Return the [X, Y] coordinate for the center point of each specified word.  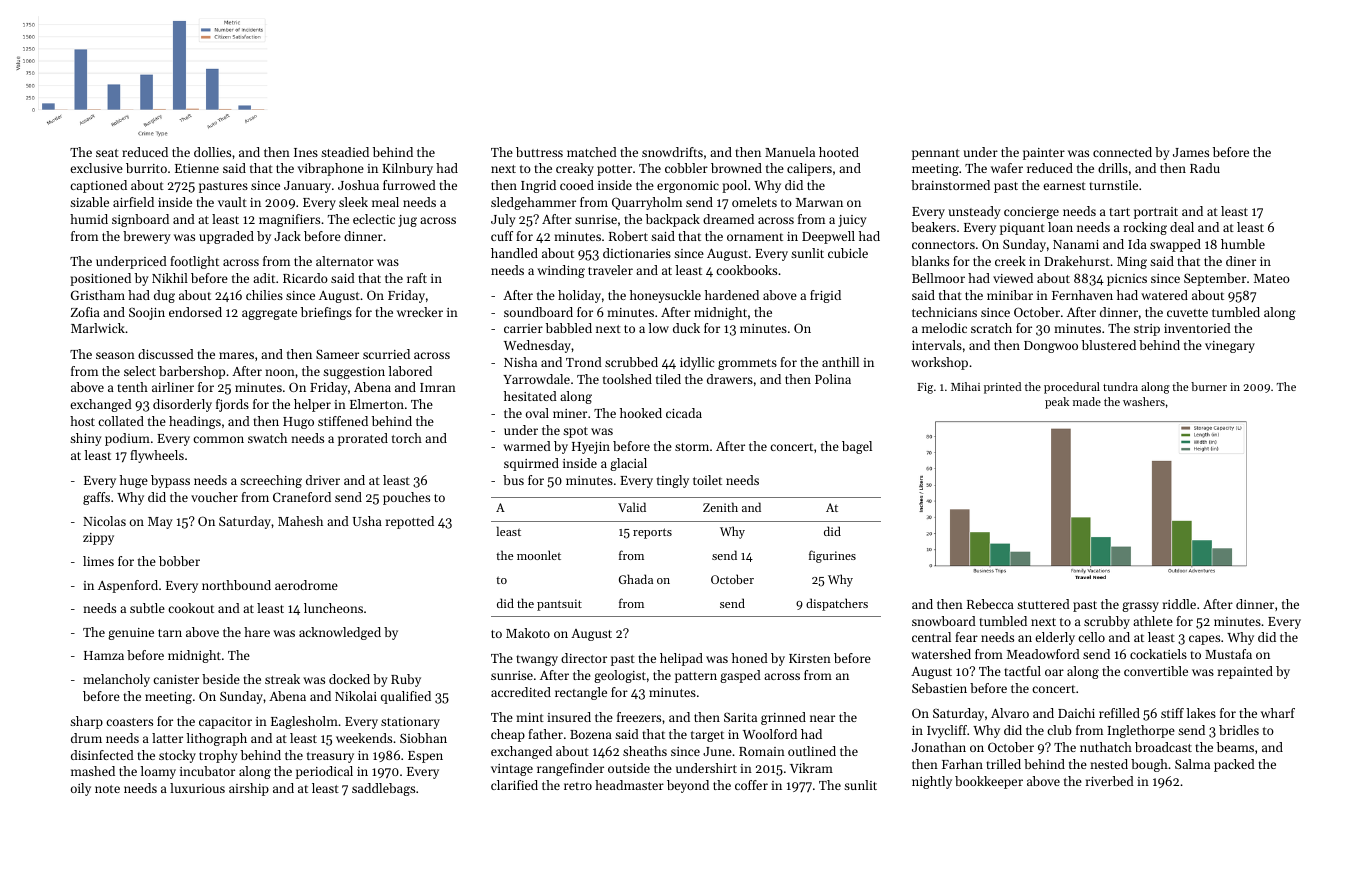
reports [652, 533]
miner [570, 413]
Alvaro [1010, 713]
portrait [1156, 213]
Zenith [720, 507]
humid [89, 219]
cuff [502, 236]
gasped [740, 676]
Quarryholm [647, 203]
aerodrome [306, 585]
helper [312, 405]
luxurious [197, 788]
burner [1209, 386]
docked [349, 679]
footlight [194, 262]
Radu [1205, 168]
